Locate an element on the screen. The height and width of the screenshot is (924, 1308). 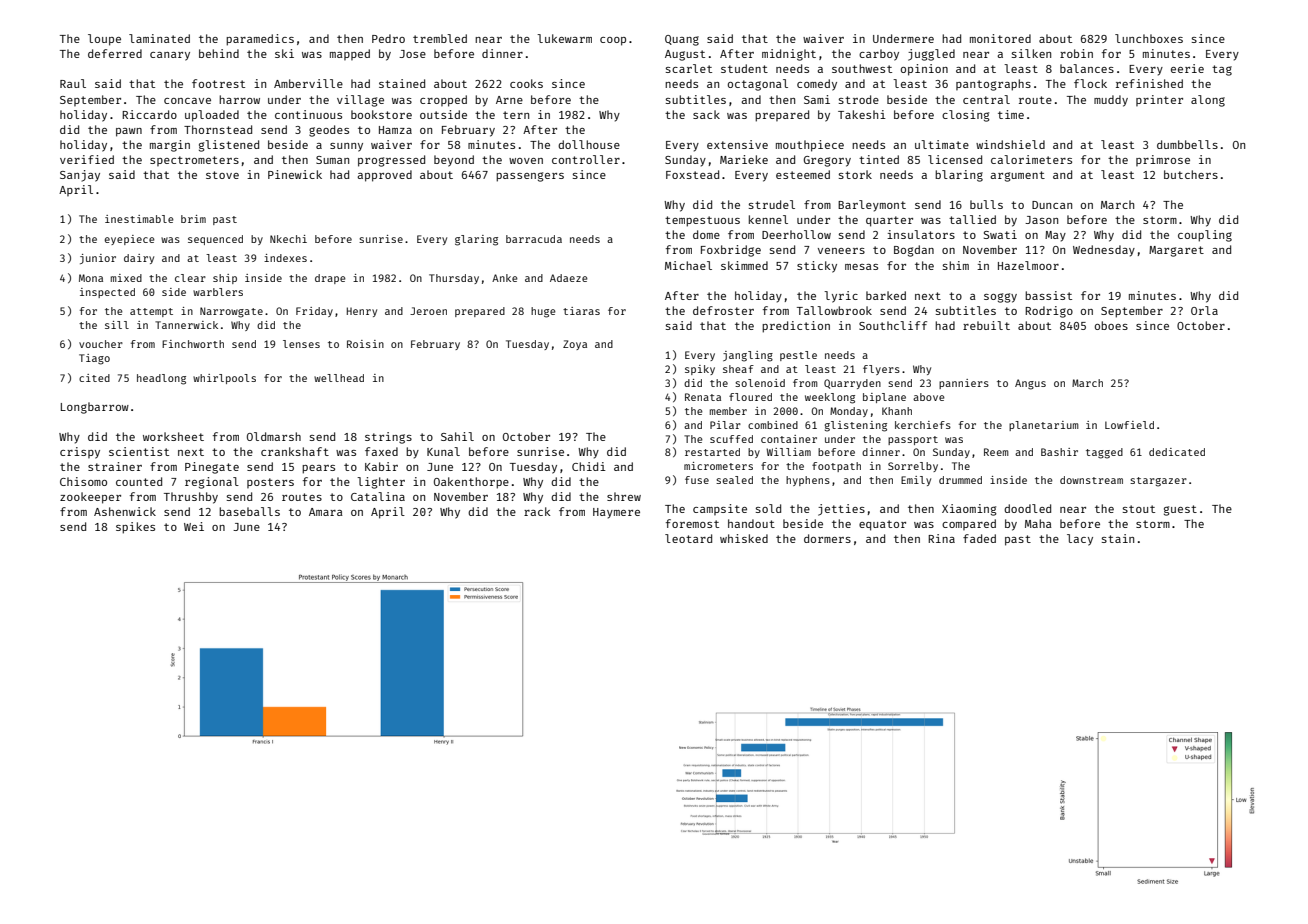
bassist is located at coordinates (1048, 295).
